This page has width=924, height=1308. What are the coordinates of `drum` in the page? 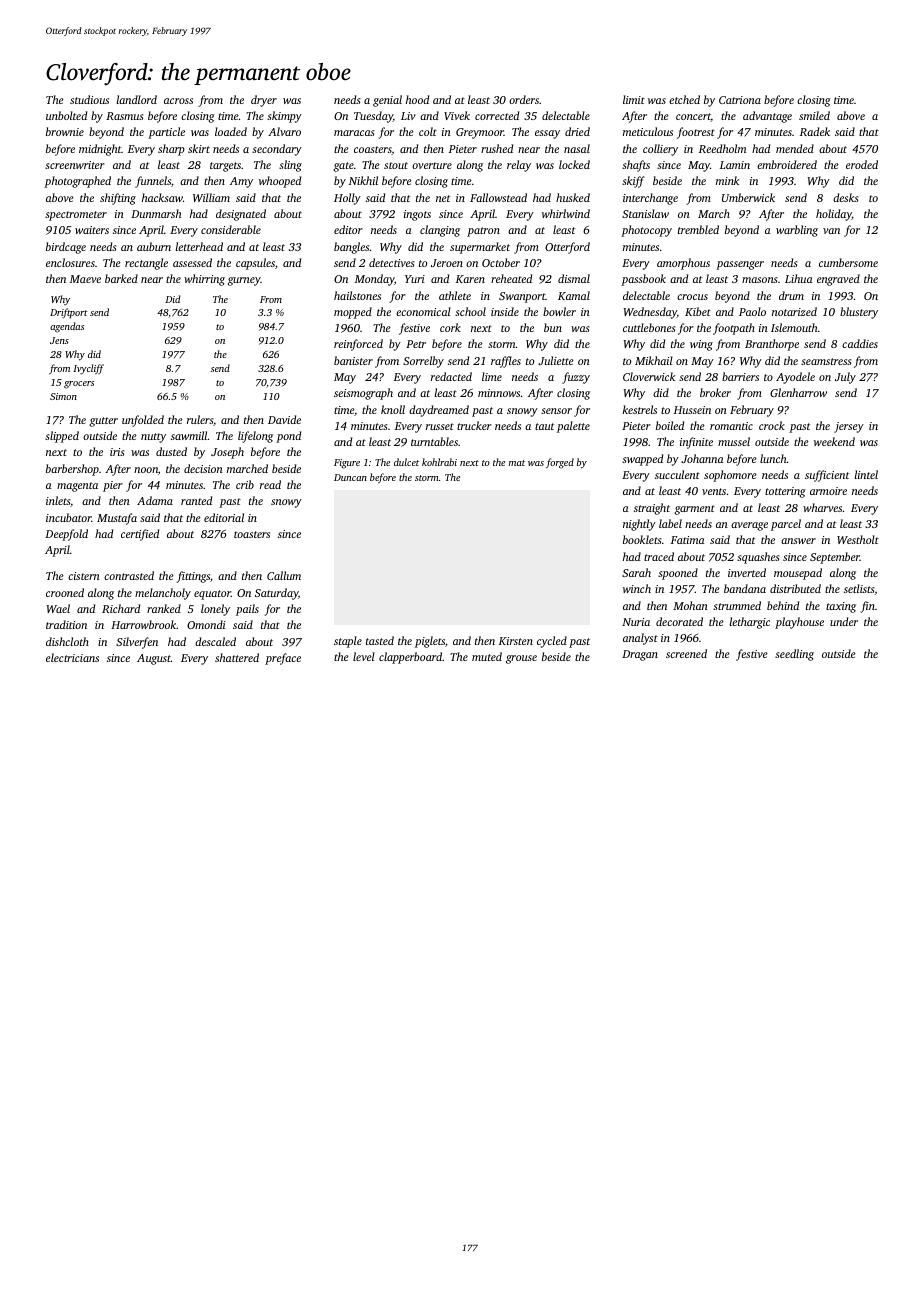 It's located at (791, 295).
